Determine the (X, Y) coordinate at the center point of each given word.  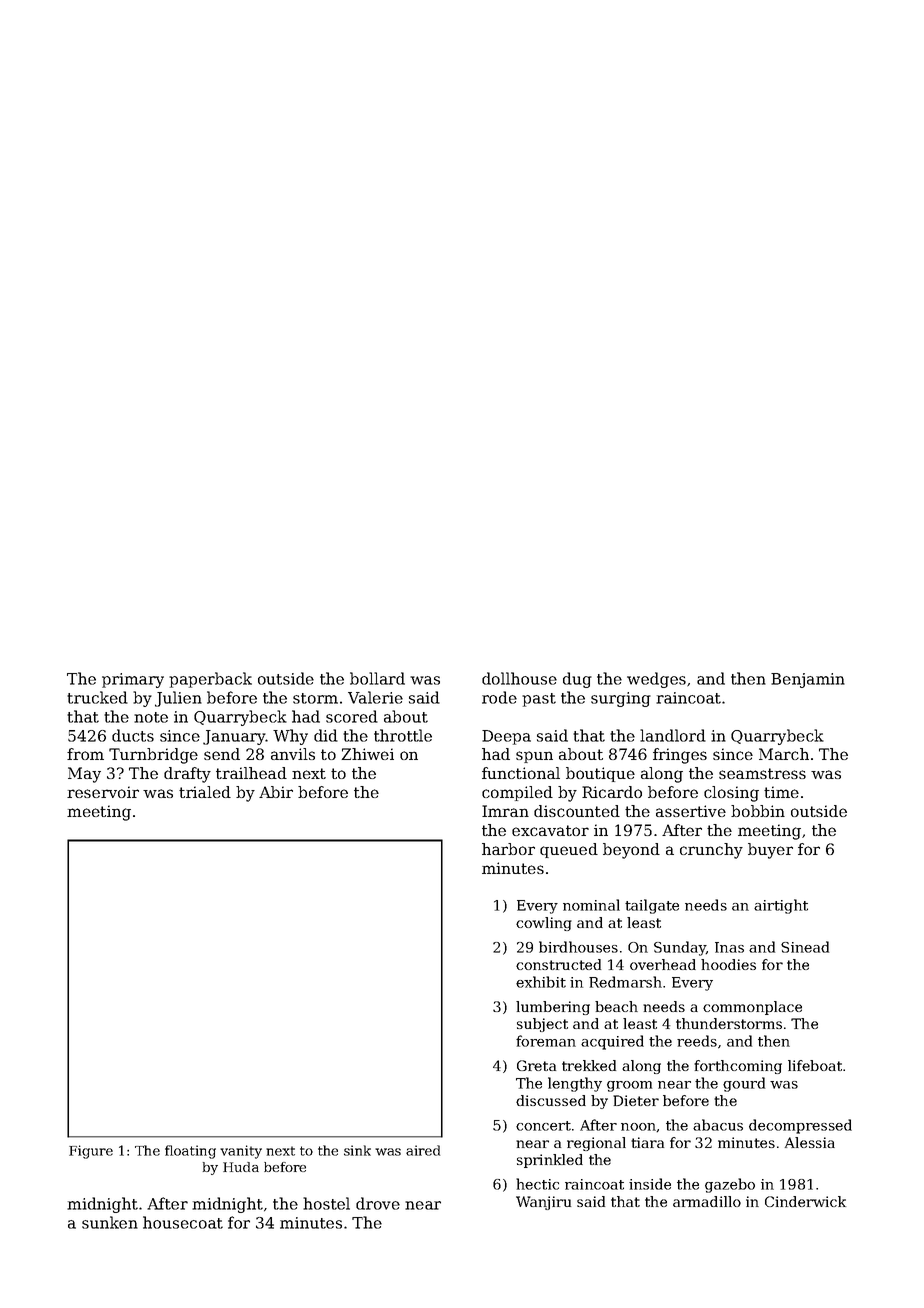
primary (133, 680)
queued (569, 850)
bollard (377, 678)
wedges (656, 680)
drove (378, 1203)
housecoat (183, 1222)
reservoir (103, 792)
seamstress (762, 773)
